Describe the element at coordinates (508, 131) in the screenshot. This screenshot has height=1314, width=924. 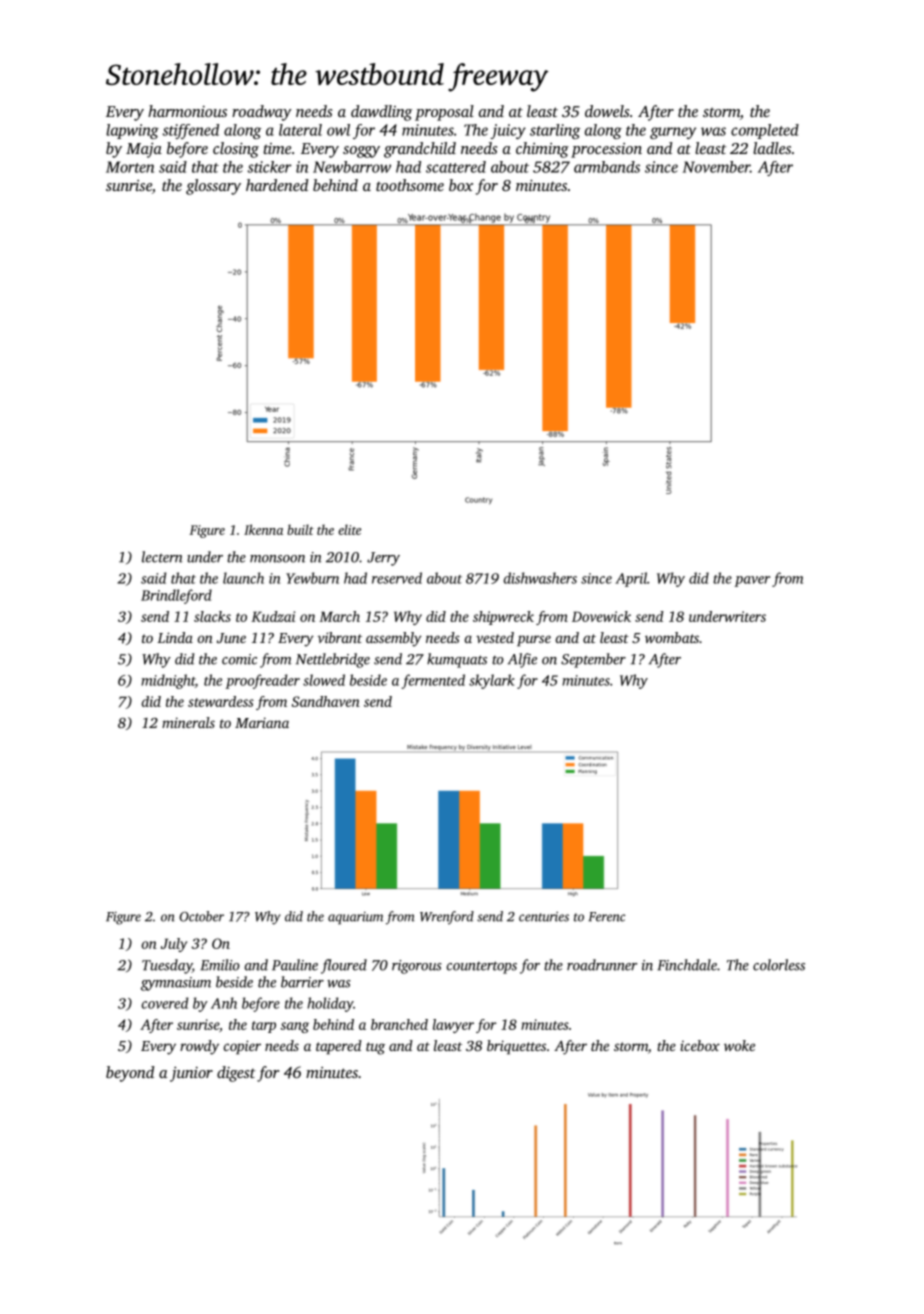
I see `juicy` at that location.
